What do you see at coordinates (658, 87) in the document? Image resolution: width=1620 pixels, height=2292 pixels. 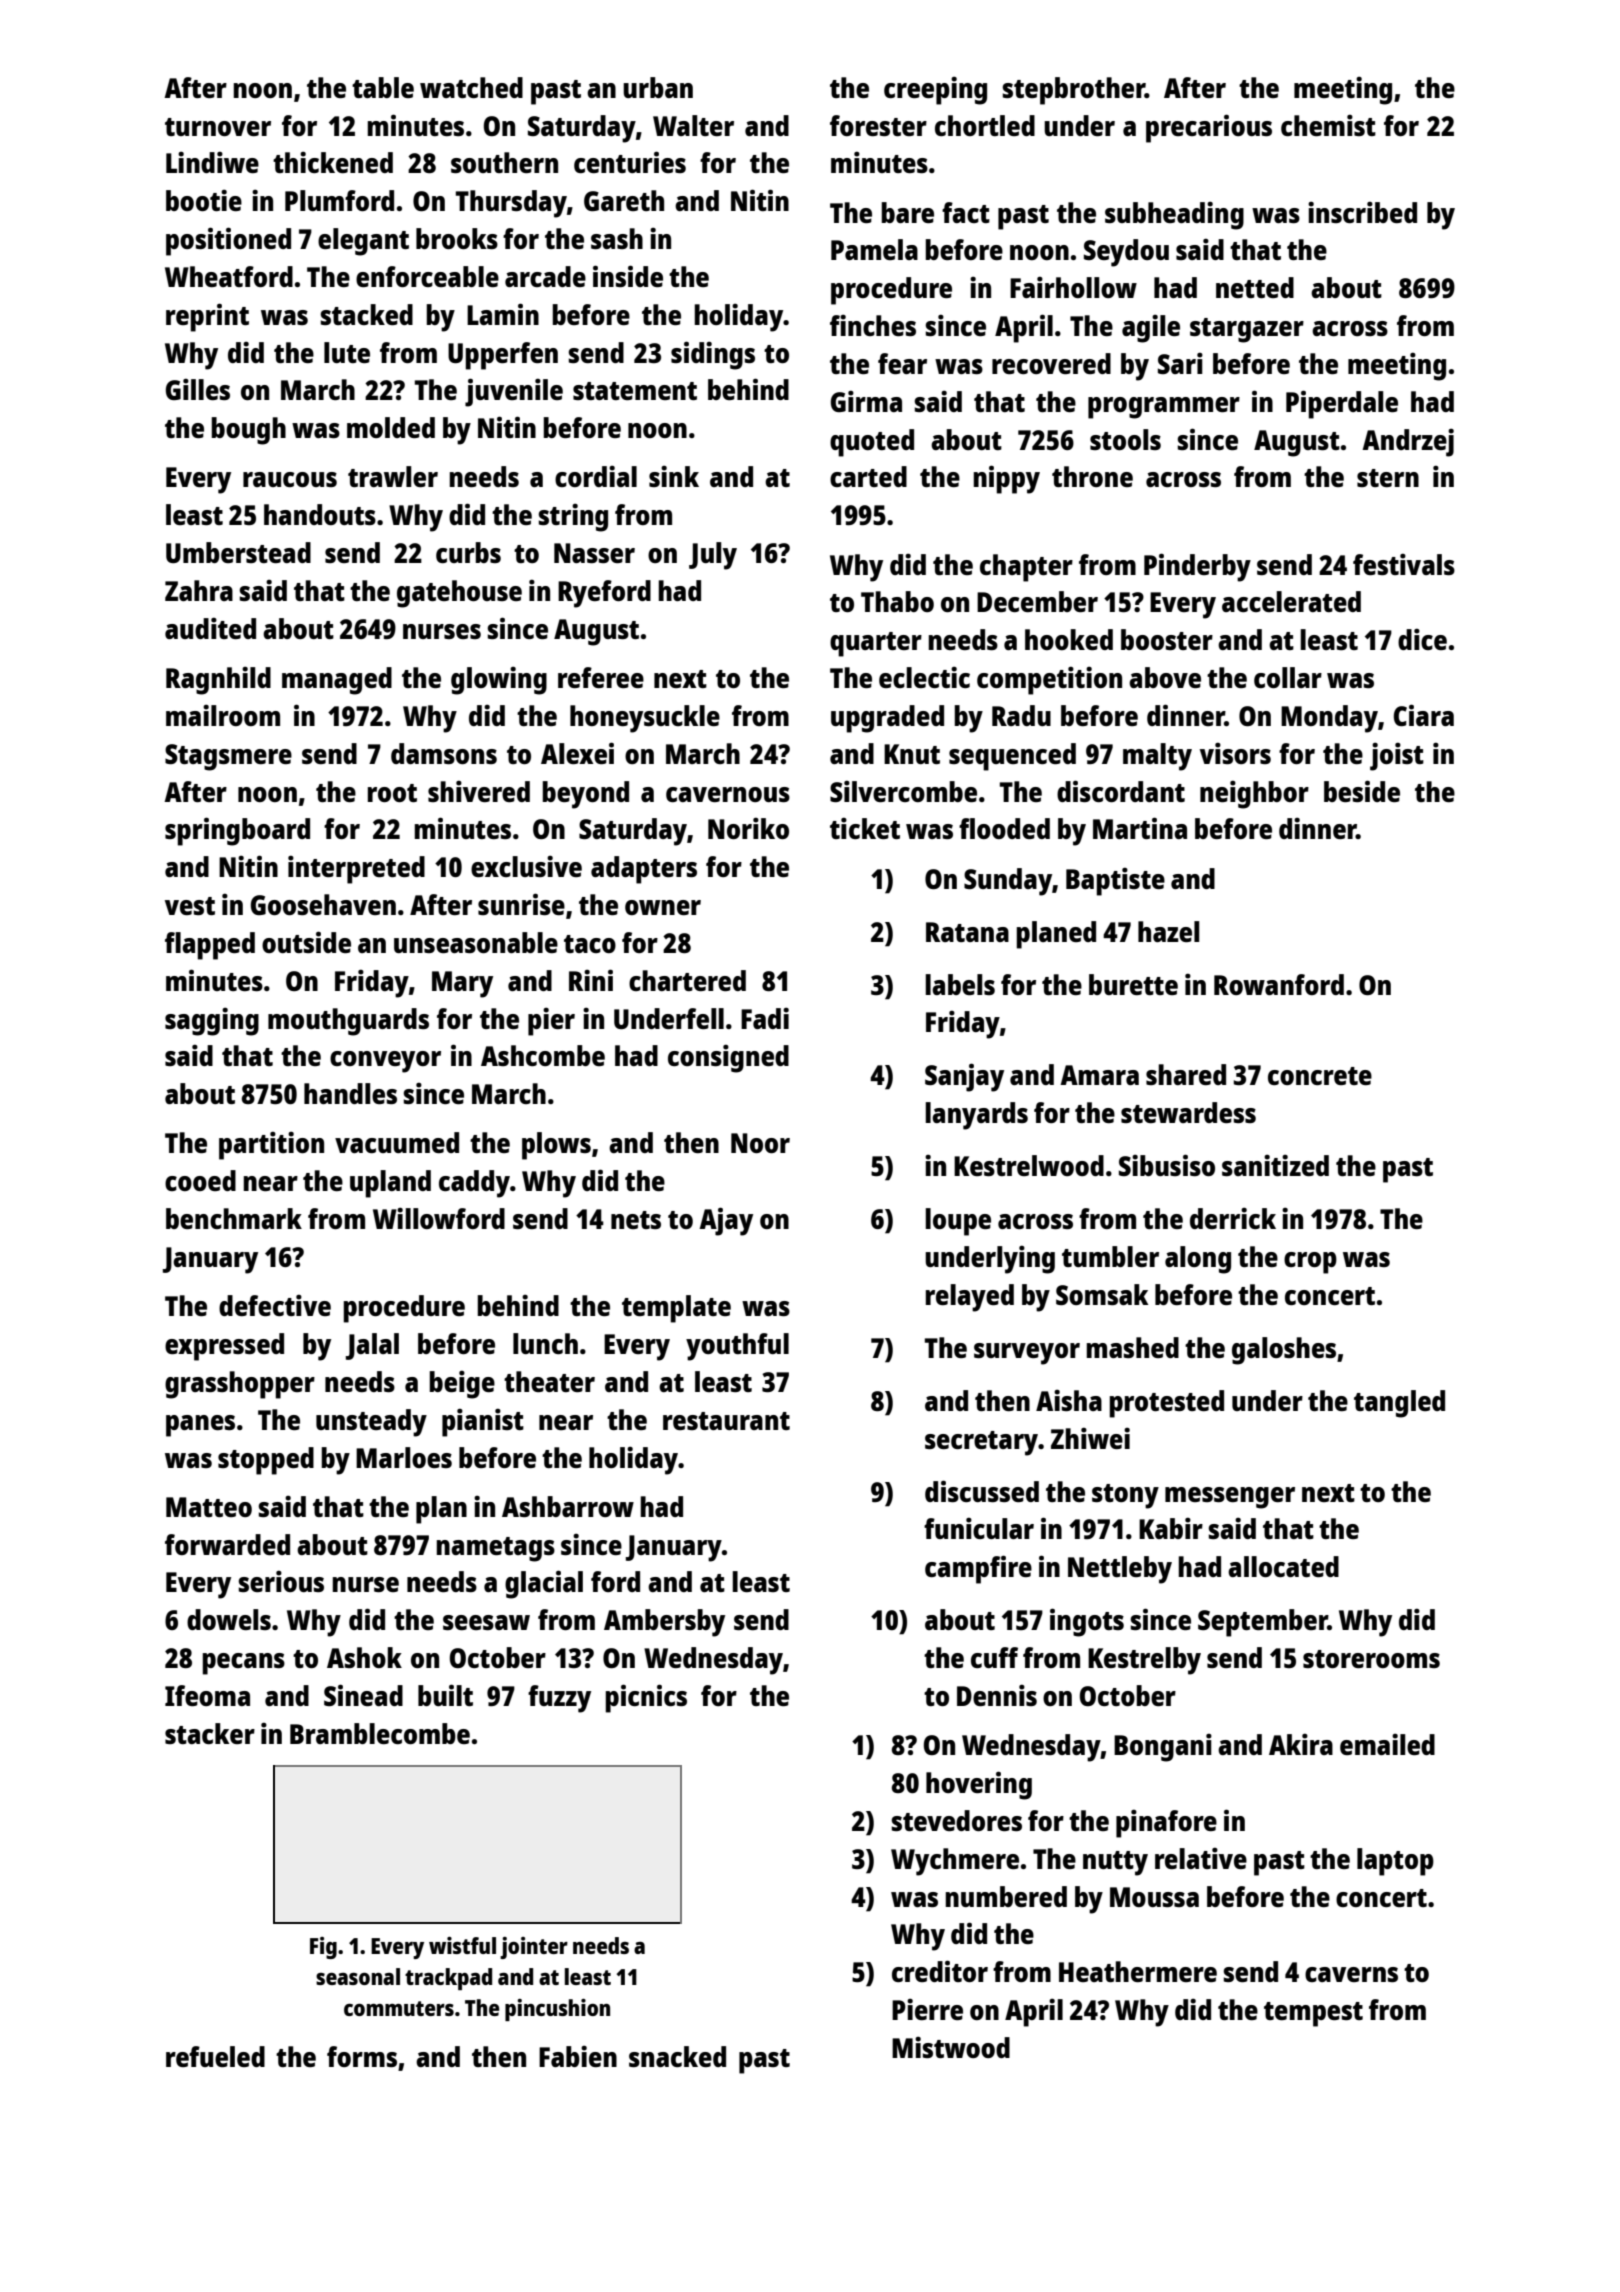 I see `urban` at bounding box center [658, 87].
